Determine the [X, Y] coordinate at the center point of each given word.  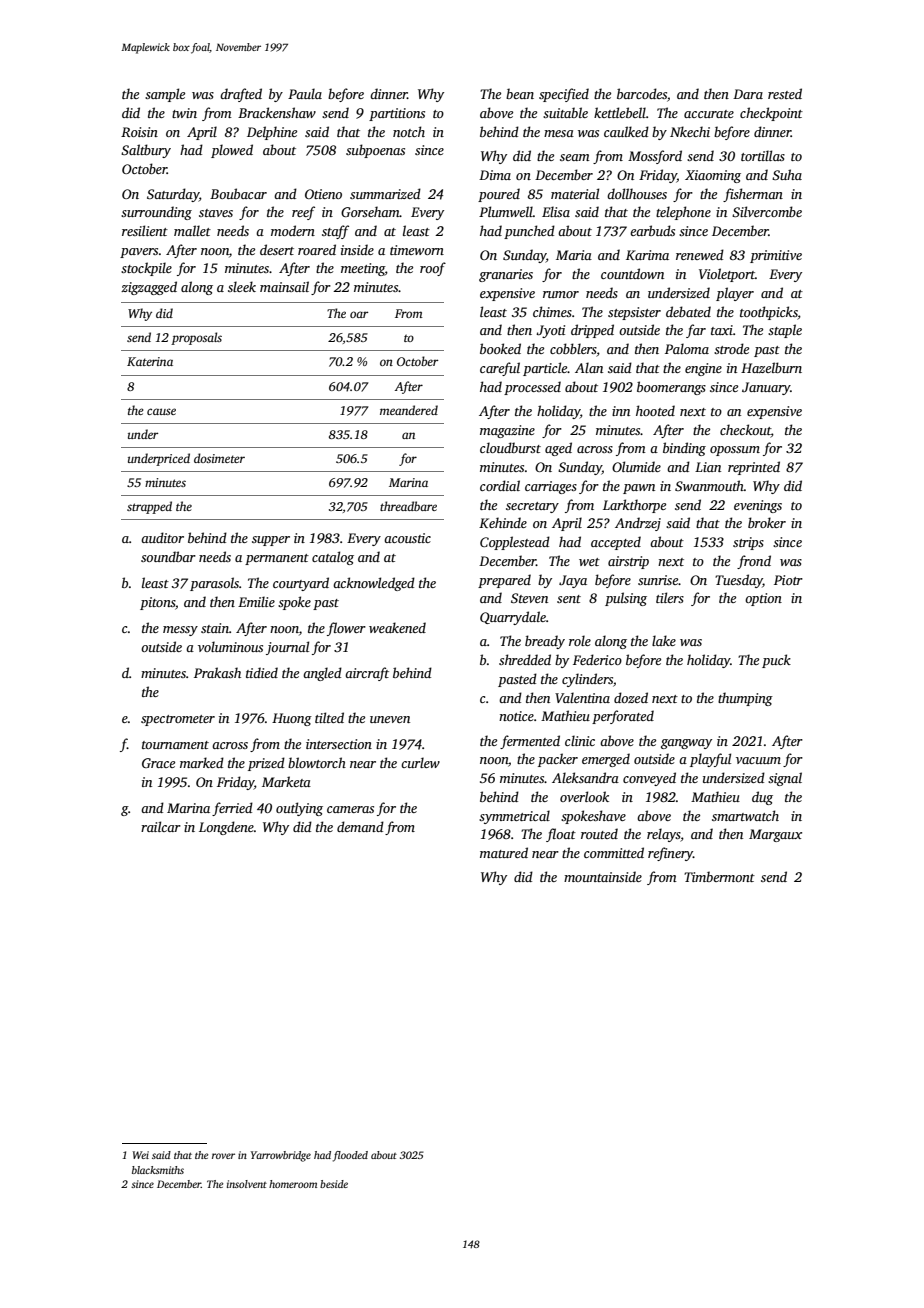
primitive [776, 256]
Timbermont [719, 876]
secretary [532, 507]
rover [223, 1156]
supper [271, 541]
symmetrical [514, 817]
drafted [241, 95]
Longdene [226, 828]
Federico [597, 659]
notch [409, 131]
